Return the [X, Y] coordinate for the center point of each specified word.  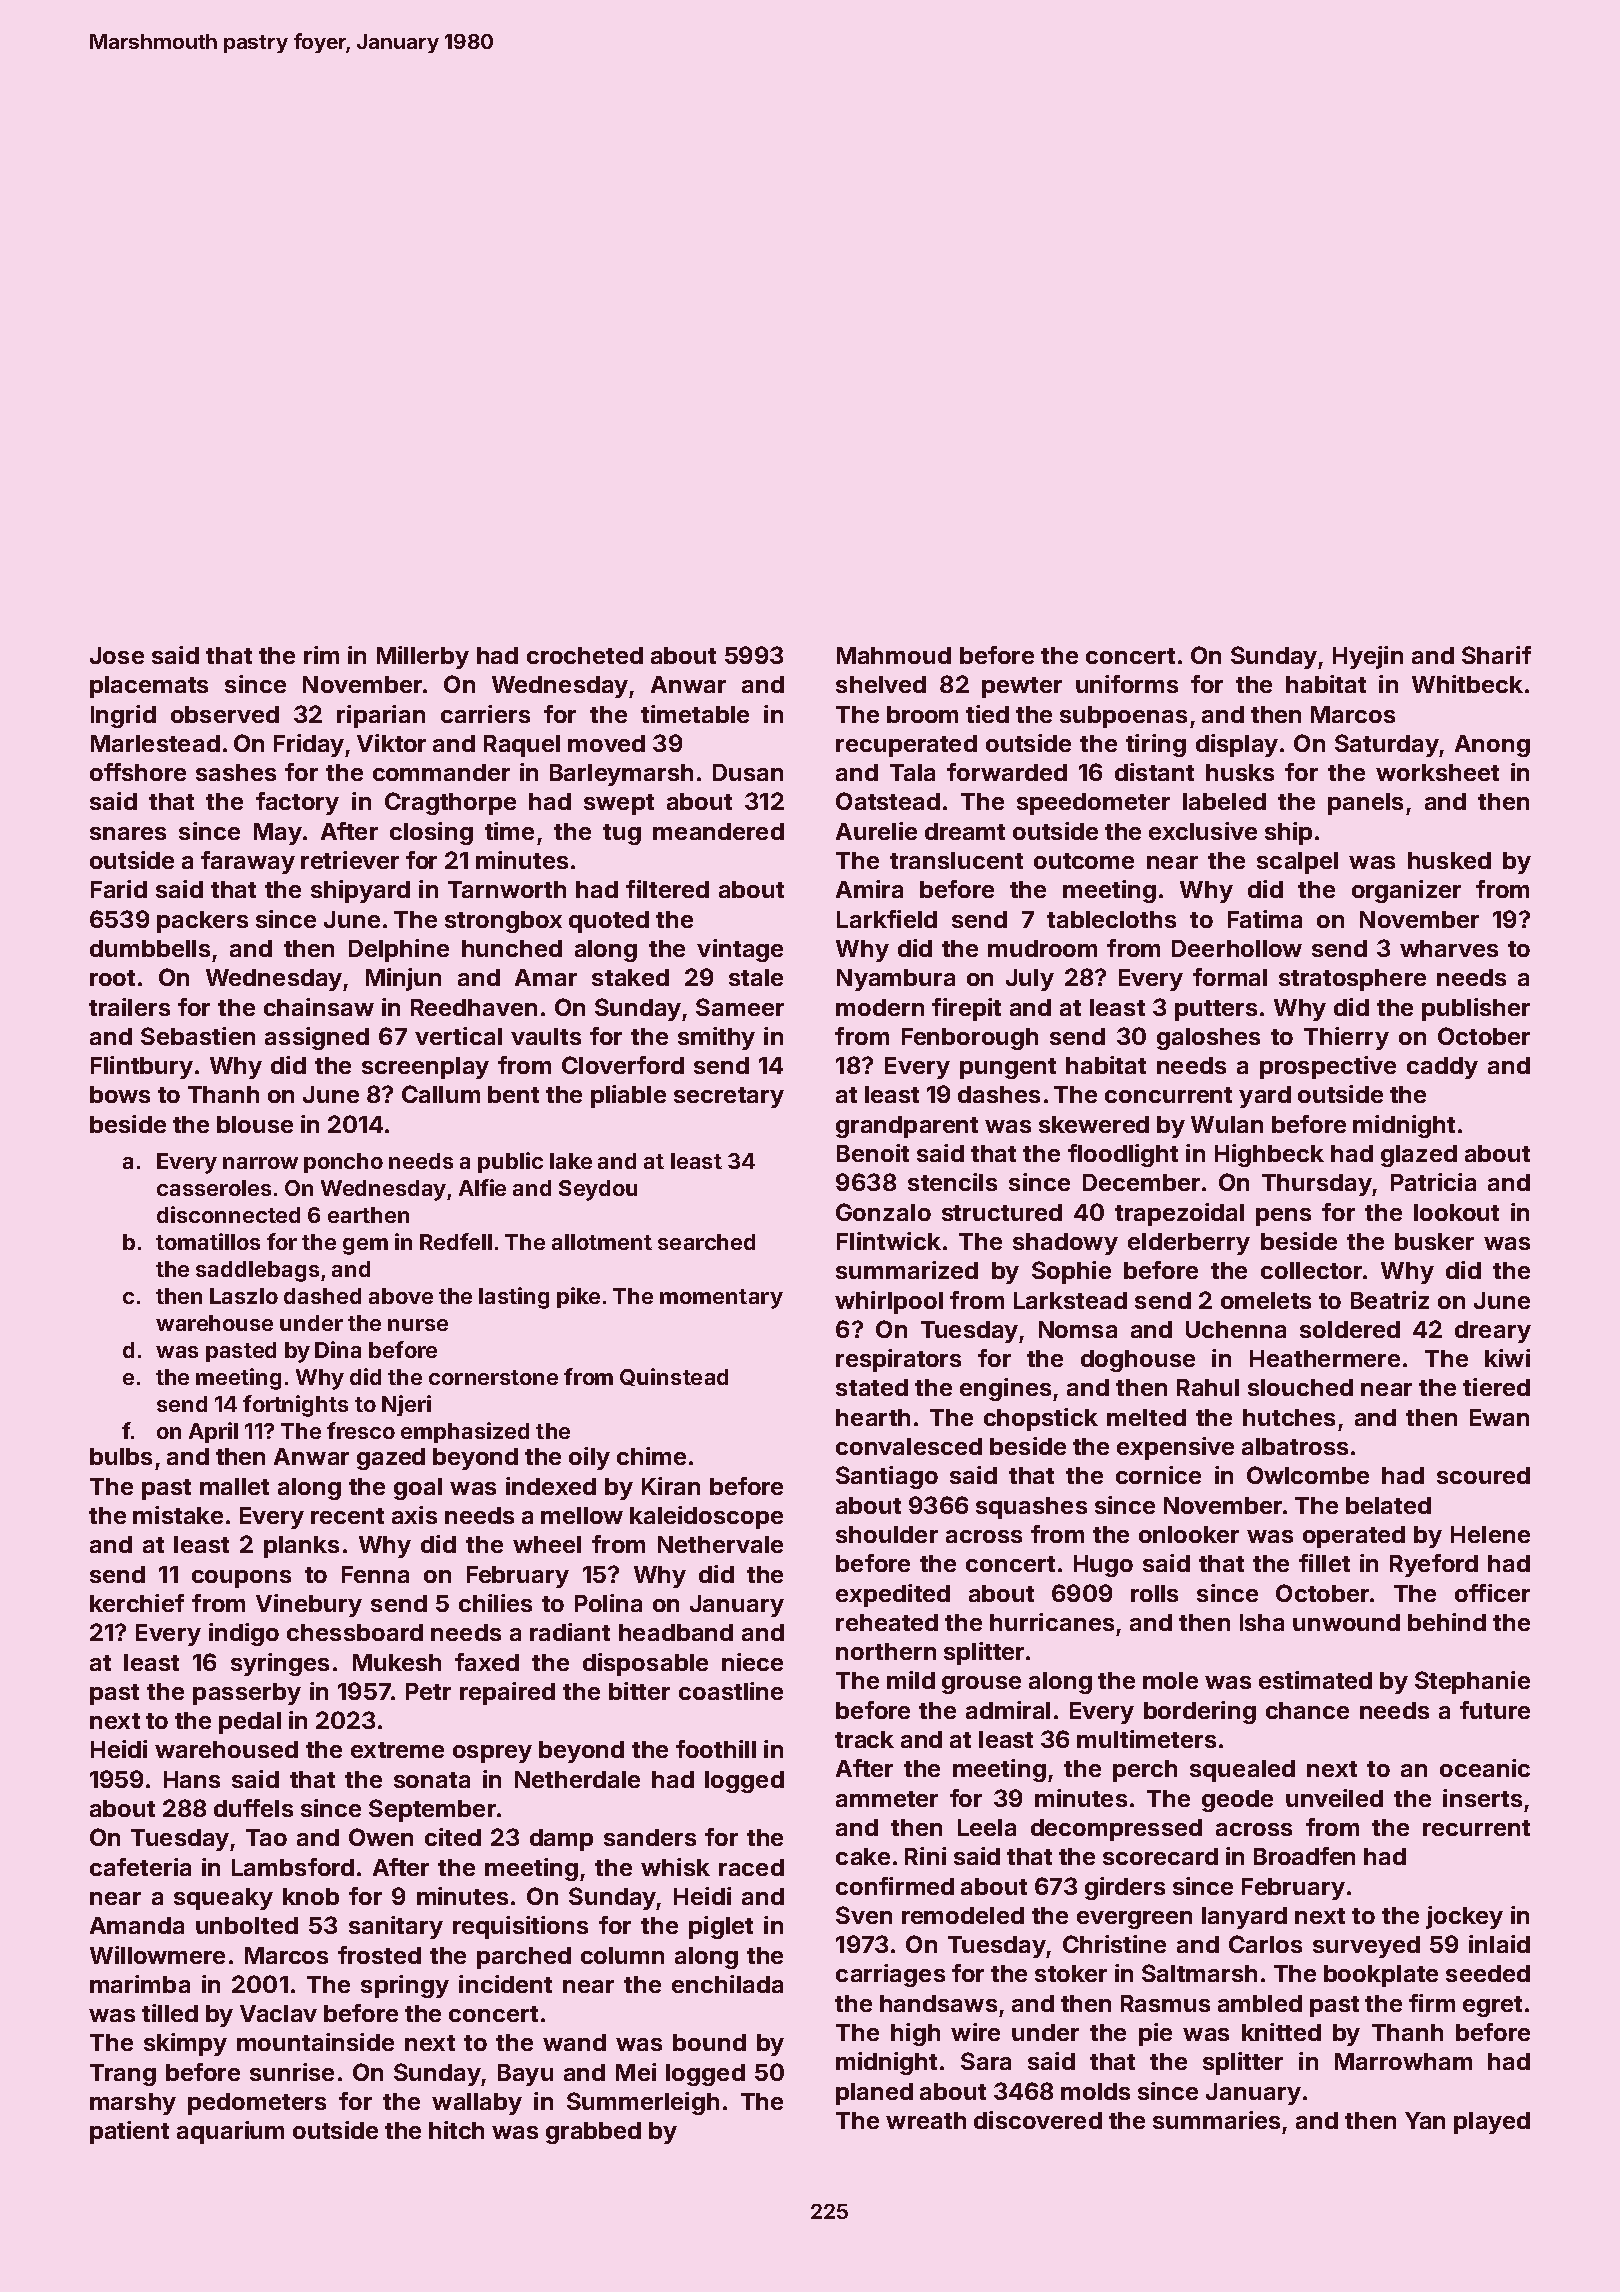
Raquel [522, 746]
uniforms [1127, 684]
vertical [458, 1036]
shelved [881, 684]
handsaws [938, 2003]
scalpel [1297, 863]
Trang [123, 2075]
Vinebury [309, 1605]
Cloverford [623, 1065]
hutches [1289, 1417]
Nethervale [720, 1544]
